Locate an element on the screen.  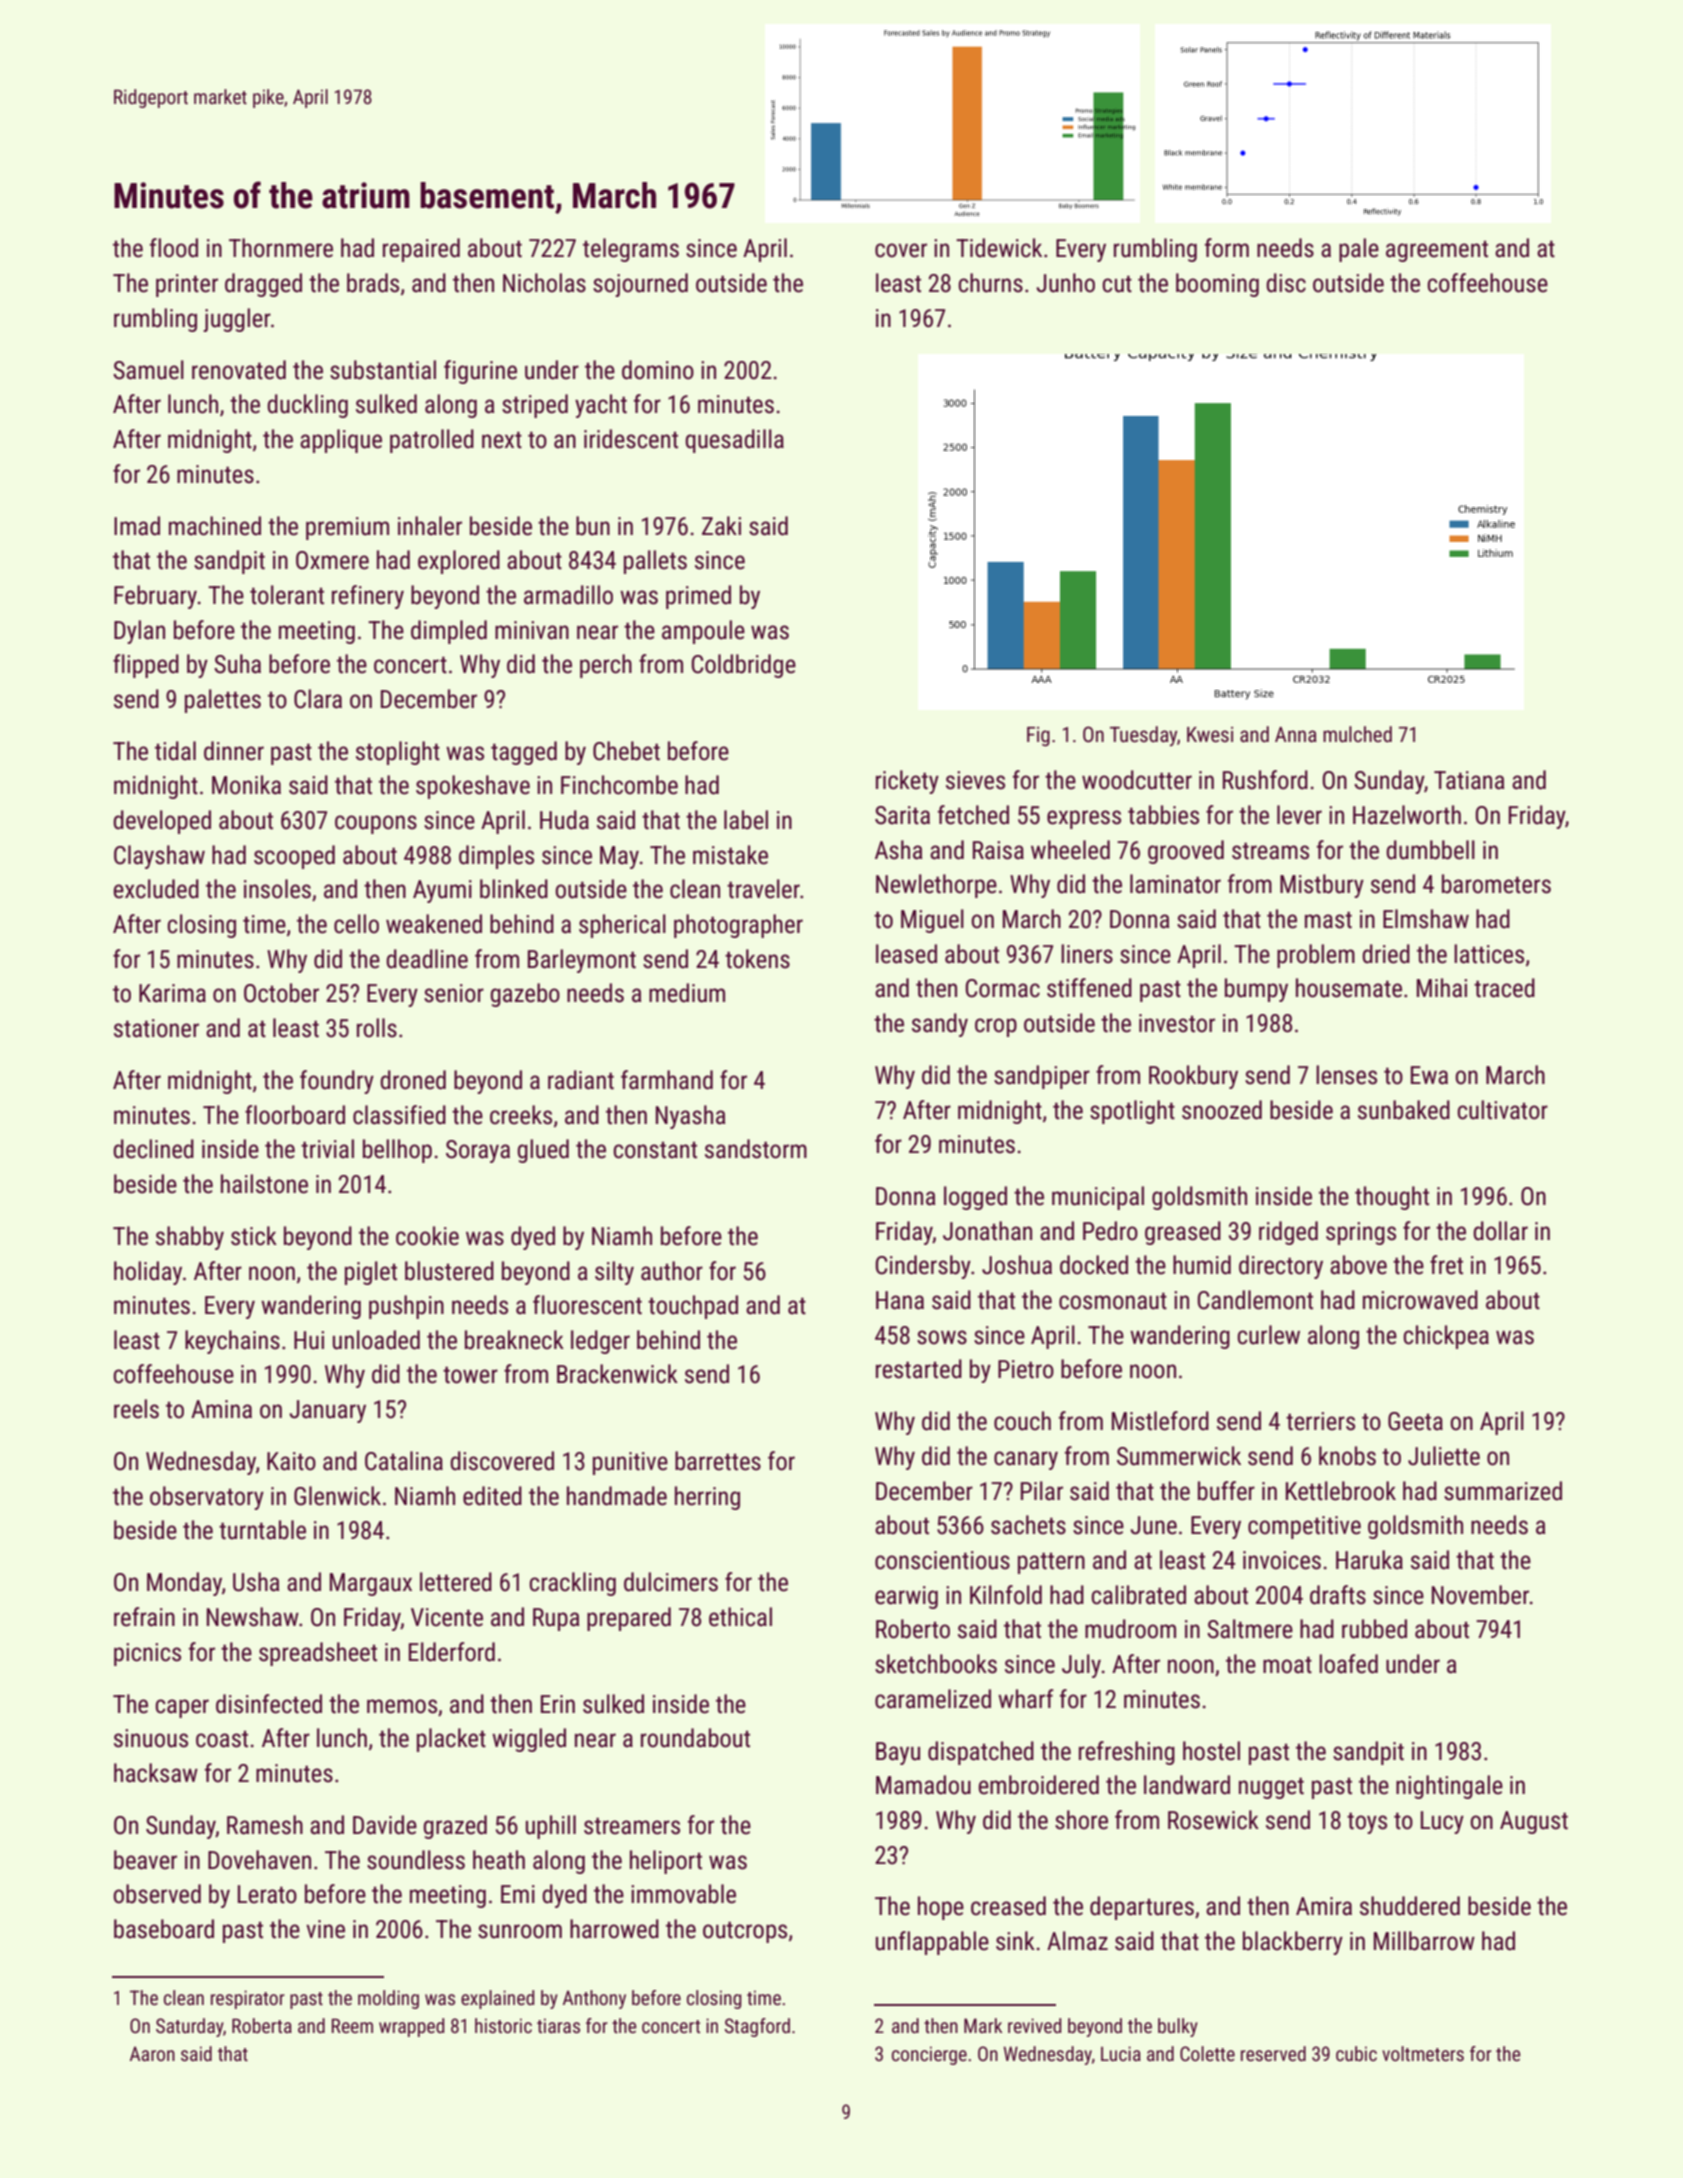
Glenwick is located at coordinates (337, 1496).
